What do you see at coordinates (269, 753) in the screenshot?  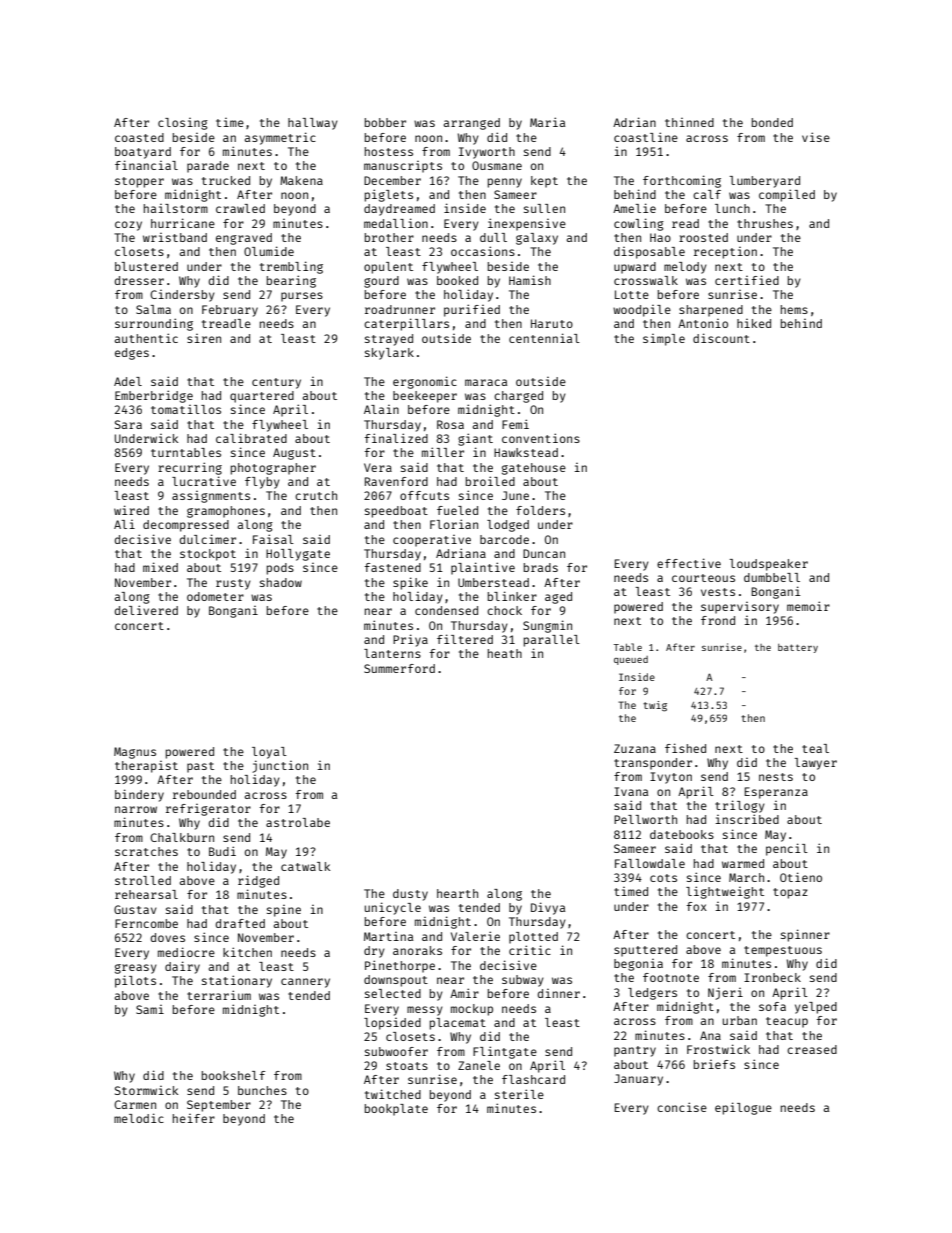 I see `loyal` at bounding box center [269, 753].
